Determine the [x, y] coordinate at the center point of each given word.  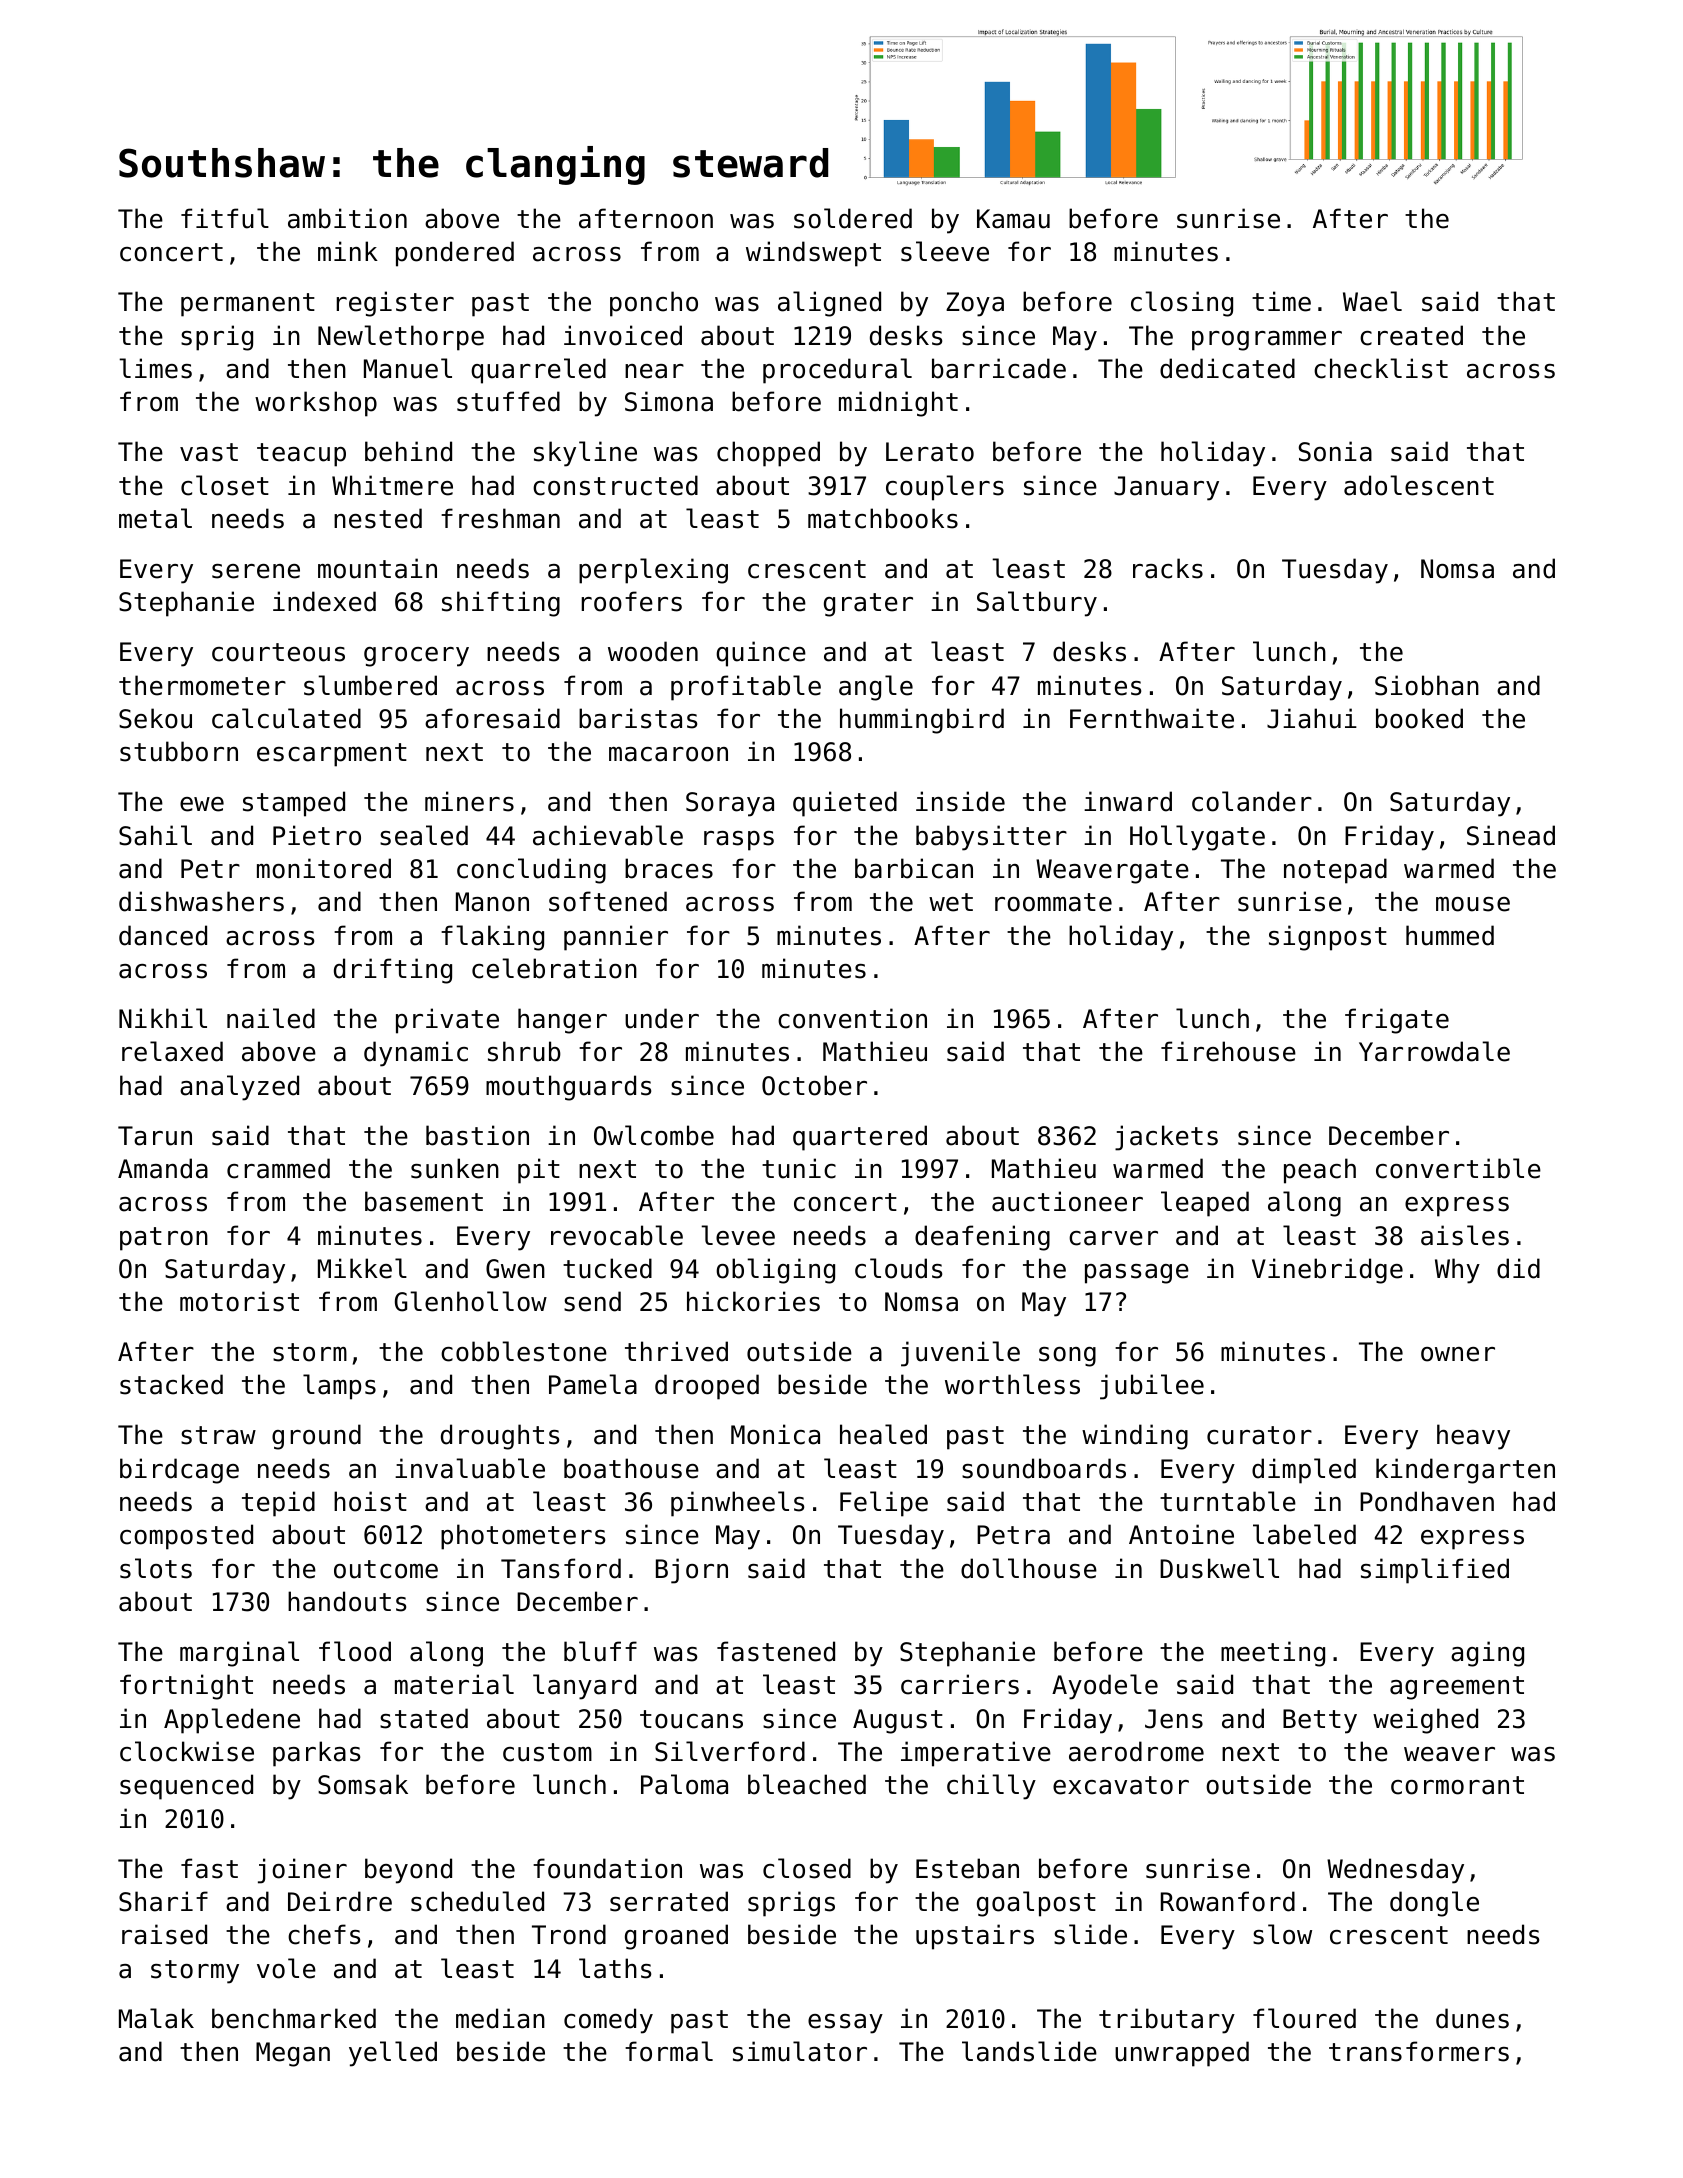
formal [669, 2051]
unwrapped [1182, 2054]
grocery [416, 657]
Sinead [1511, 835]
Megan [293, 2054]
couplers [945, 488]
